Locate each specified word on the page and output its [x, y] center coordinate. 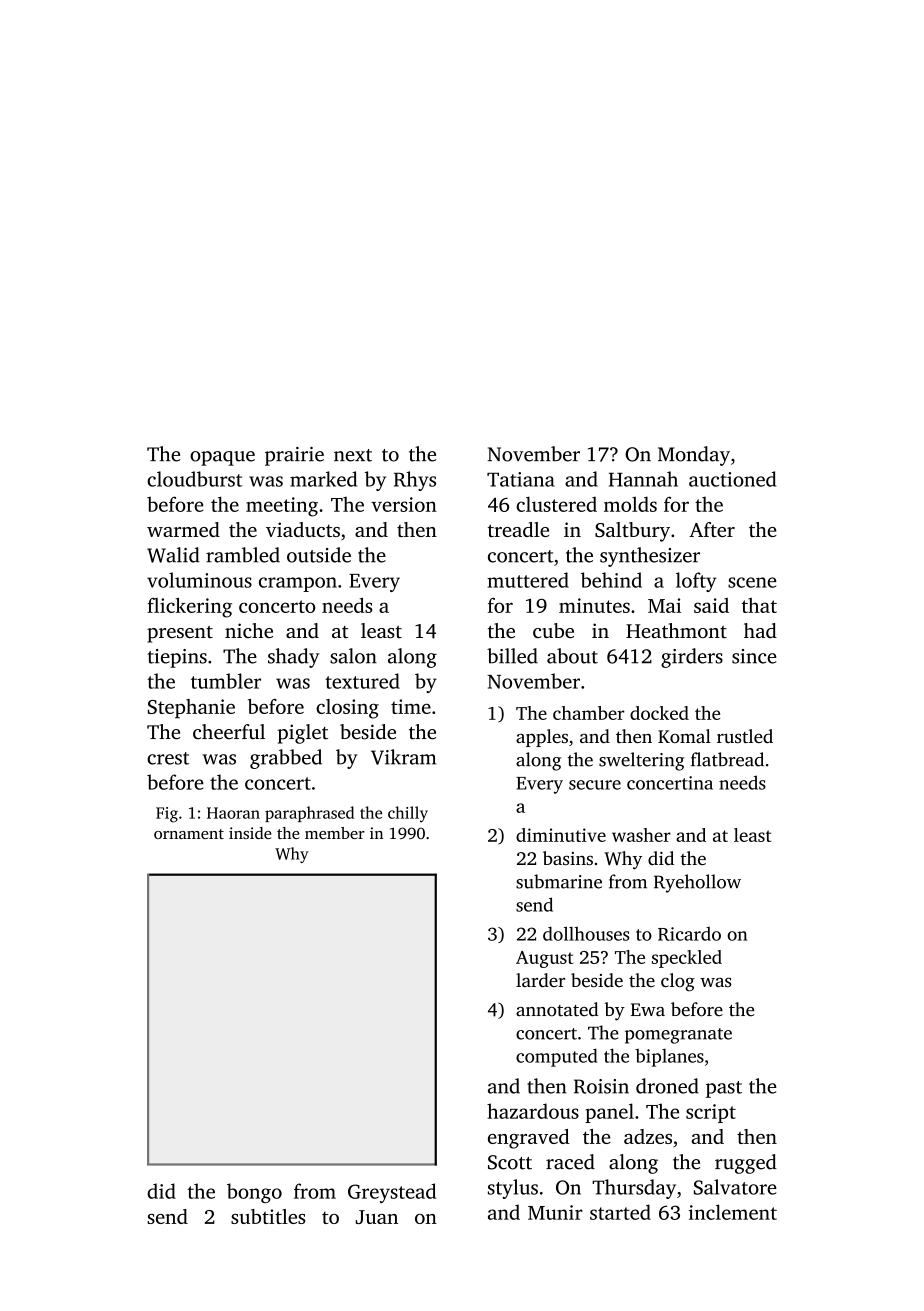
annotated [557, 1009]
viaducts [303, 529]
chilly [408, 814]
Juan [377, 1217]
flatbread [727, 759]
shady [294, 658]
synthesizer [650, 557]
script [711, 1113]
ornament [189, 834]
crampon [298, 584]
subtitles [268, 1216]
